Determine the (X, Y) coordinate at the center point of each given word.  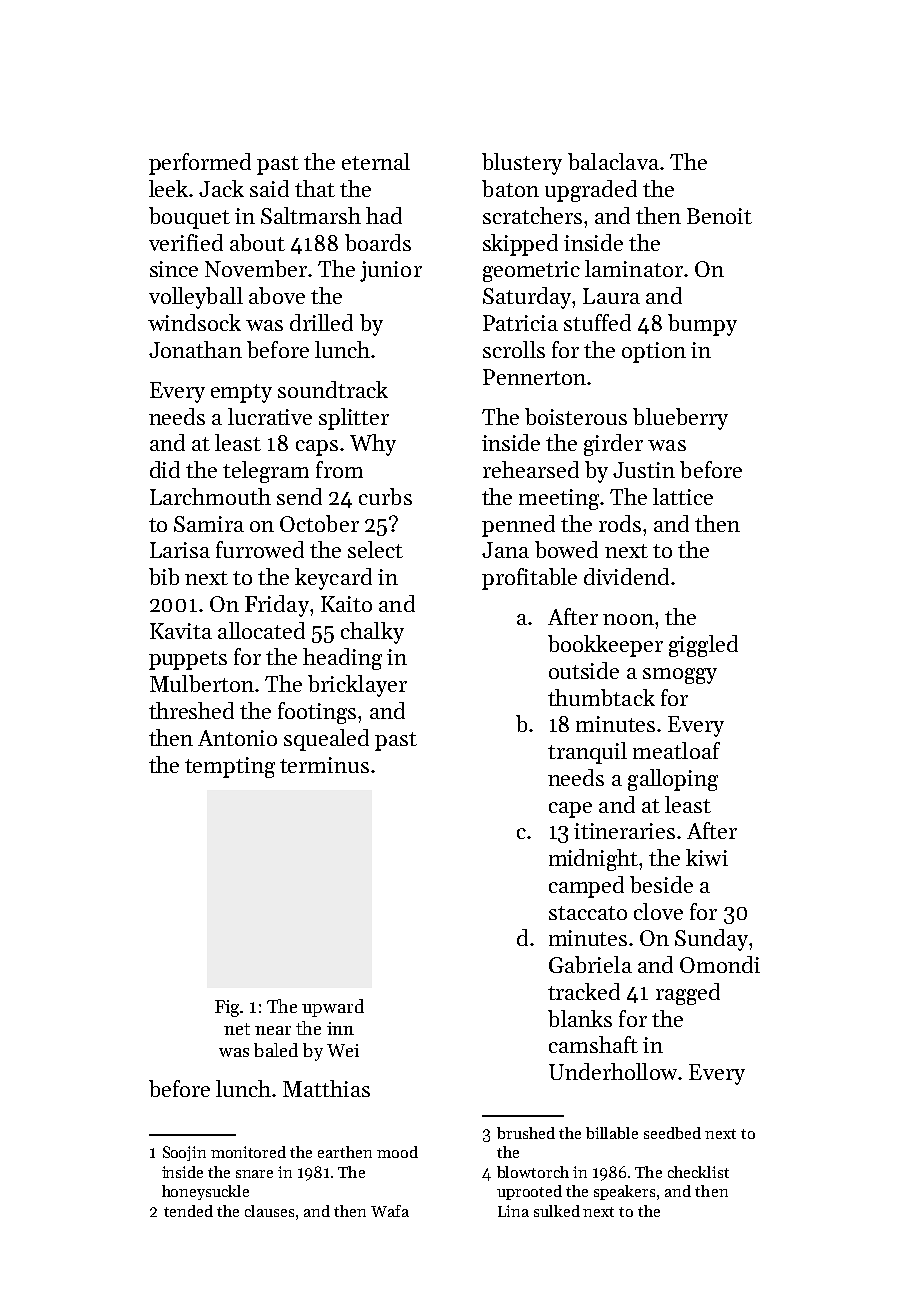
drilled (321, 322)
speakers (624, 1192)
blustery (522, 164)
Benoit (719, 216)
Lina (513, 1211)
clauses (269, 1211)
